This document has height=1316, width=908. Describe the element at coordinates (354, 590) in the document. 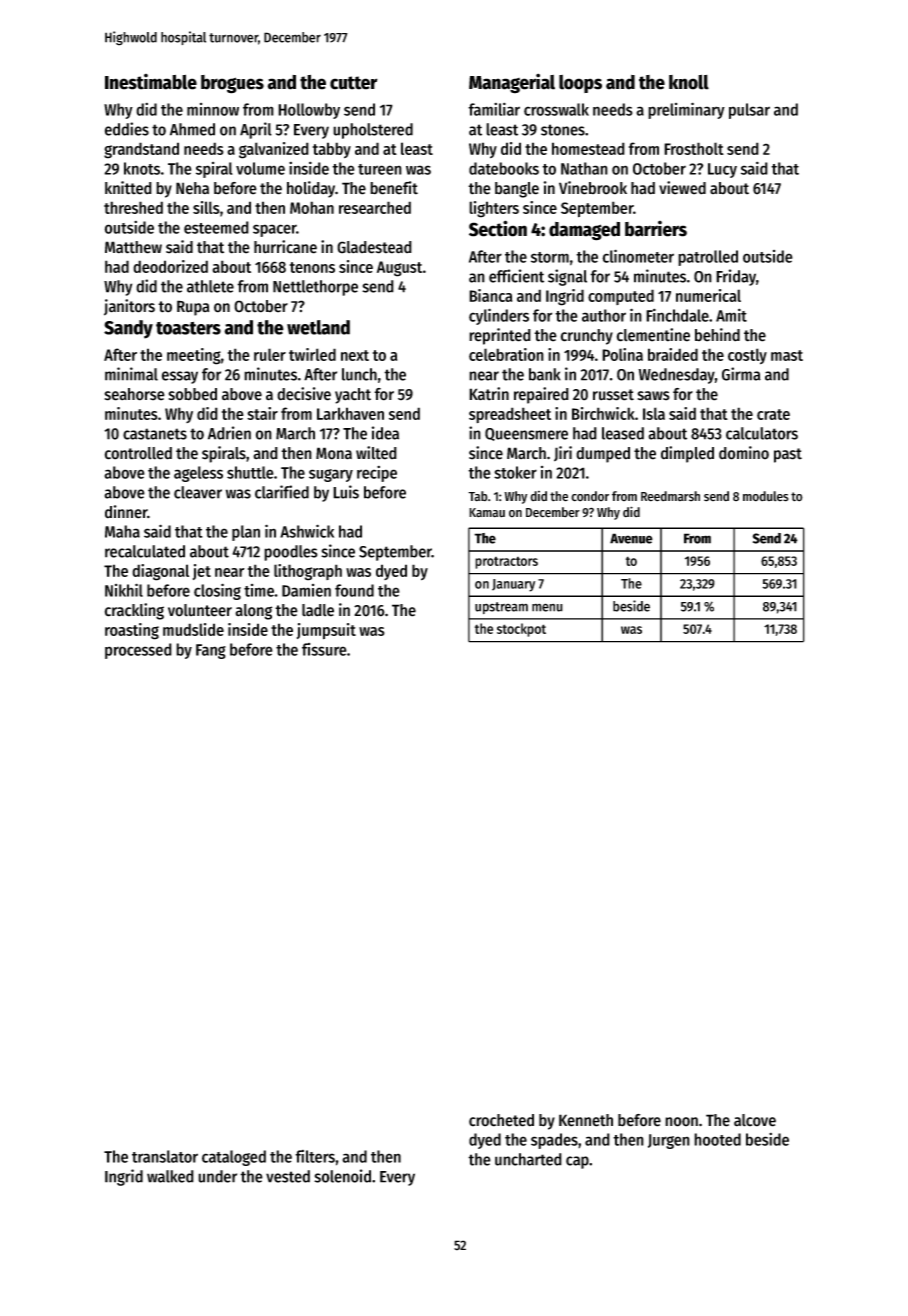

I see `found` at that location.
